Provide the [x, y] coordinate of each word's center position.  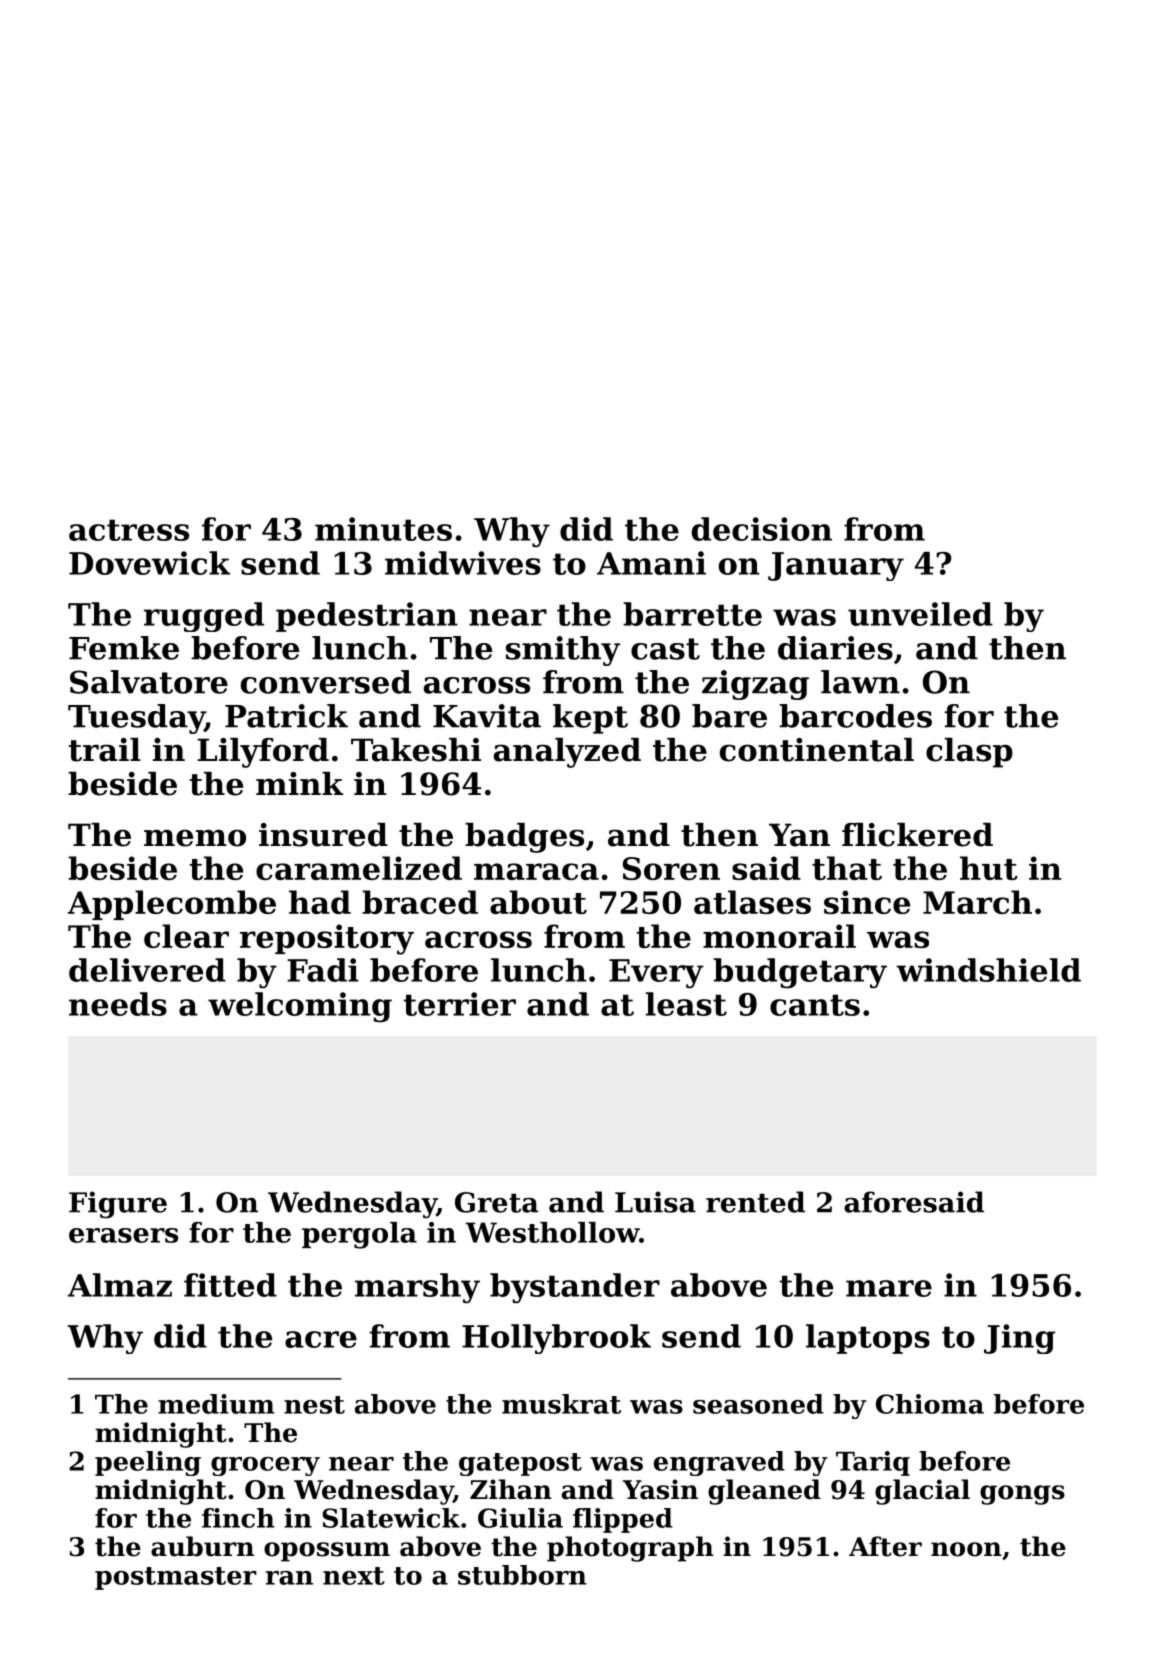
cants [815, 1005]
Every [656, 974]
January [836, 566]
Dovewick [149, 563]
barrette [692, 614]
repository [327, 939]
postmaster [176, 1578]
